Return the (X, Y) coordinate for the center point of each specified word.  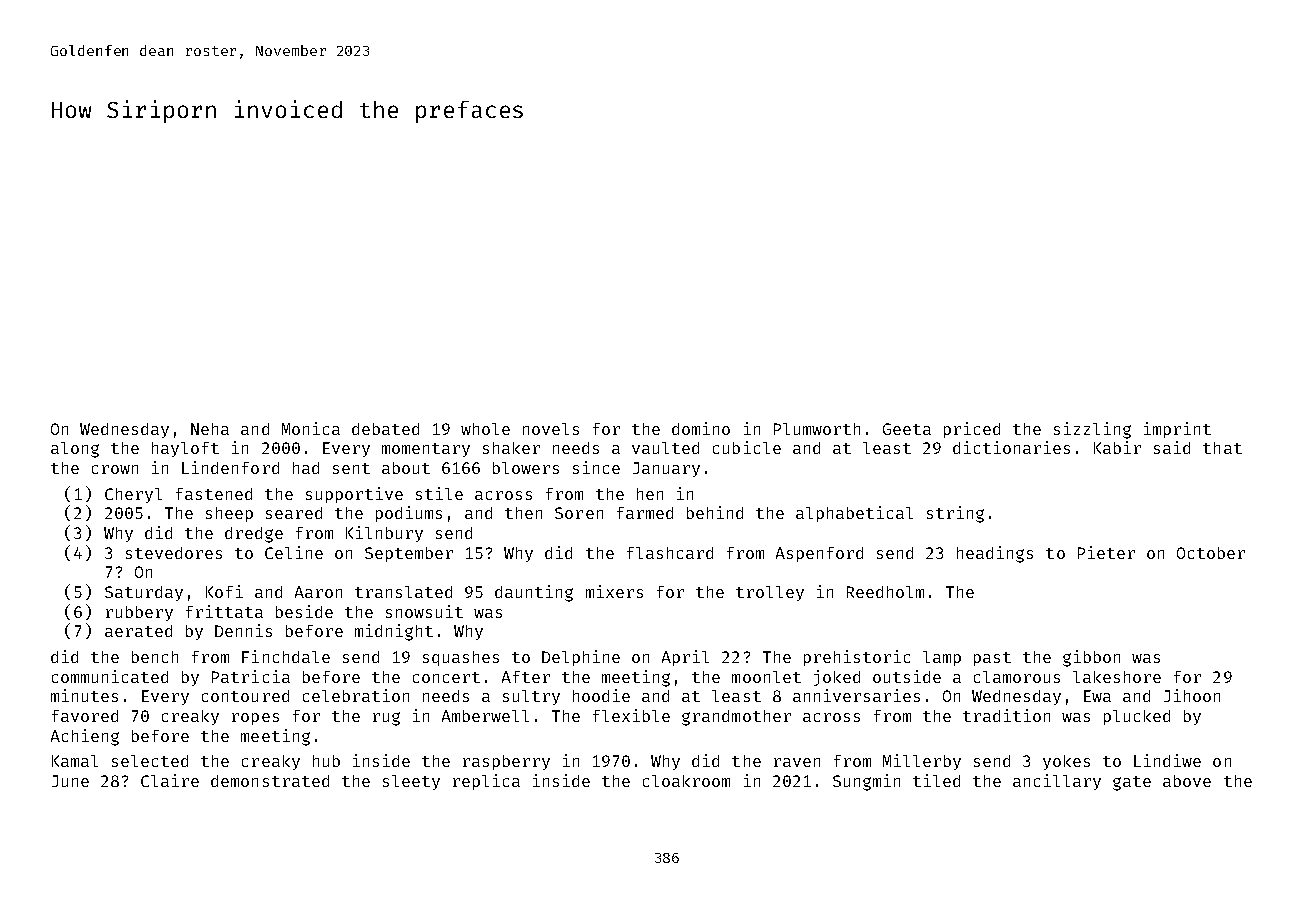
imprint (1177, 430)
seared (294, 513)
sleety (411, 782)
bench (155, 657)
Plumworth (817, 429)
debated (385, 429)
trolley (770, 593)
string (955, 514)
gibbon (1091, 658)
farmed (645, 513)
